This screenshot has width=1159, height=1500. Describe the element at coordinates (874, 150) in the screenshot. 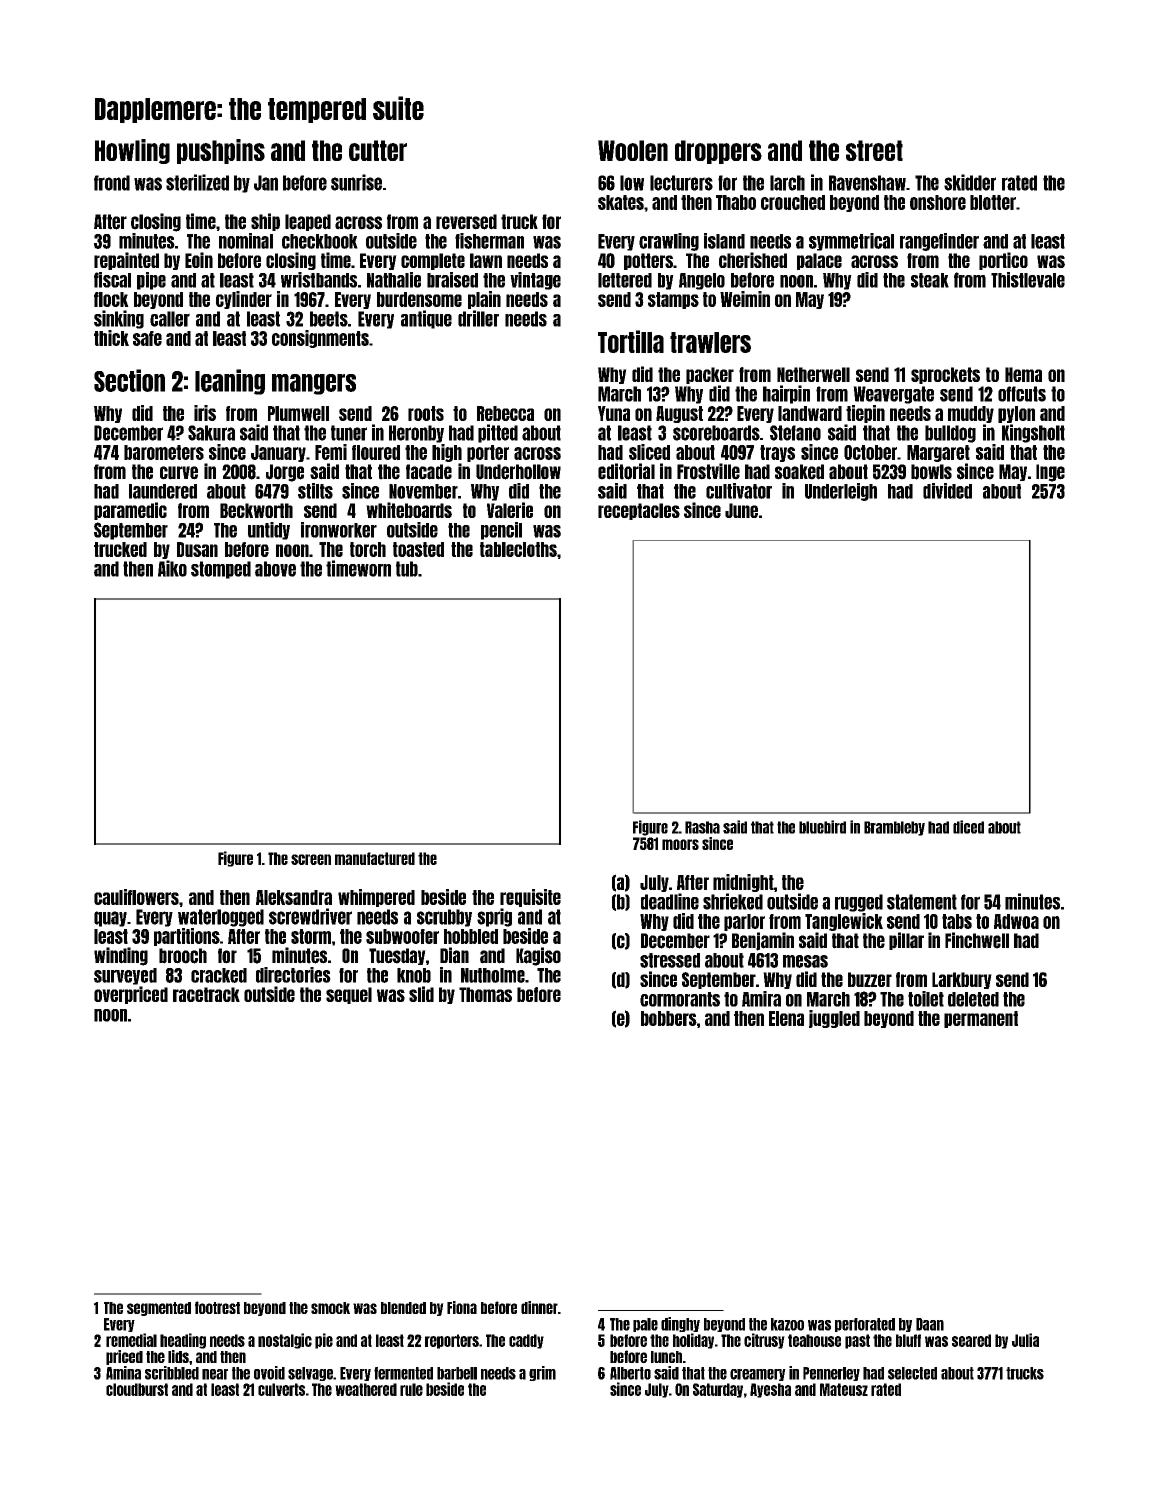

I see `street` at that location.
